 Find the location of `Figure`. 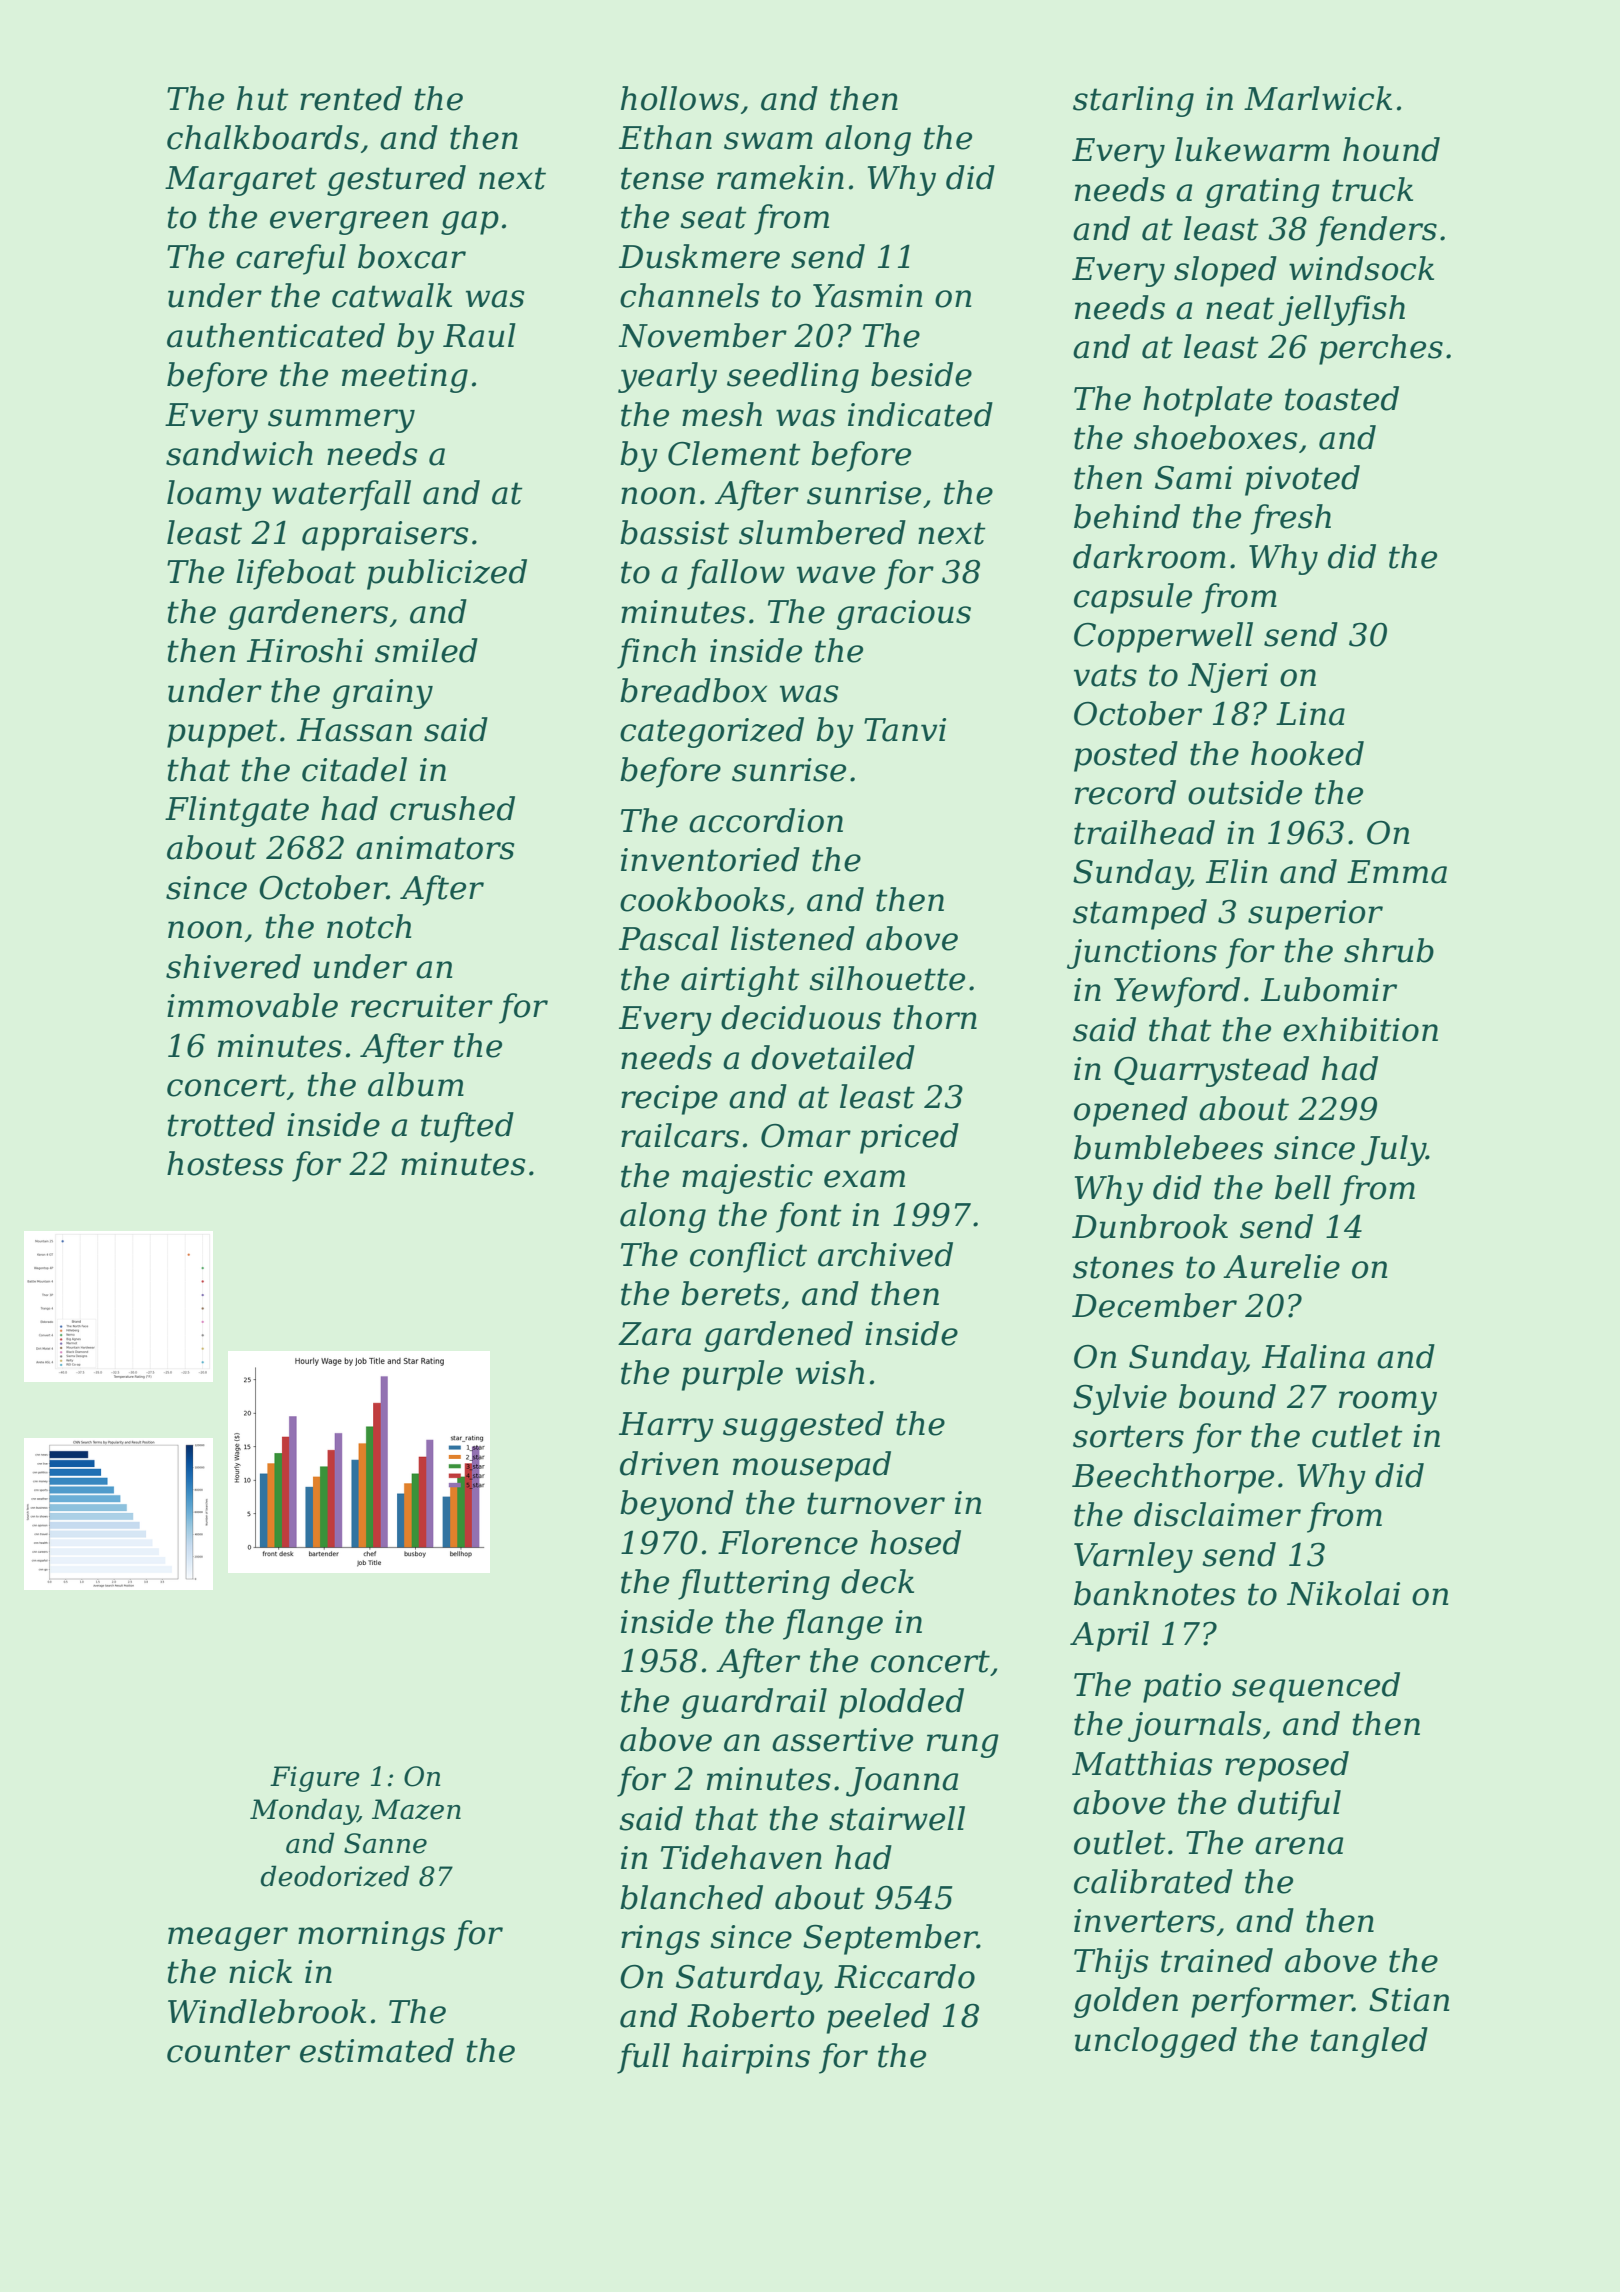

Figure is located at coordinates (315, 1779).
